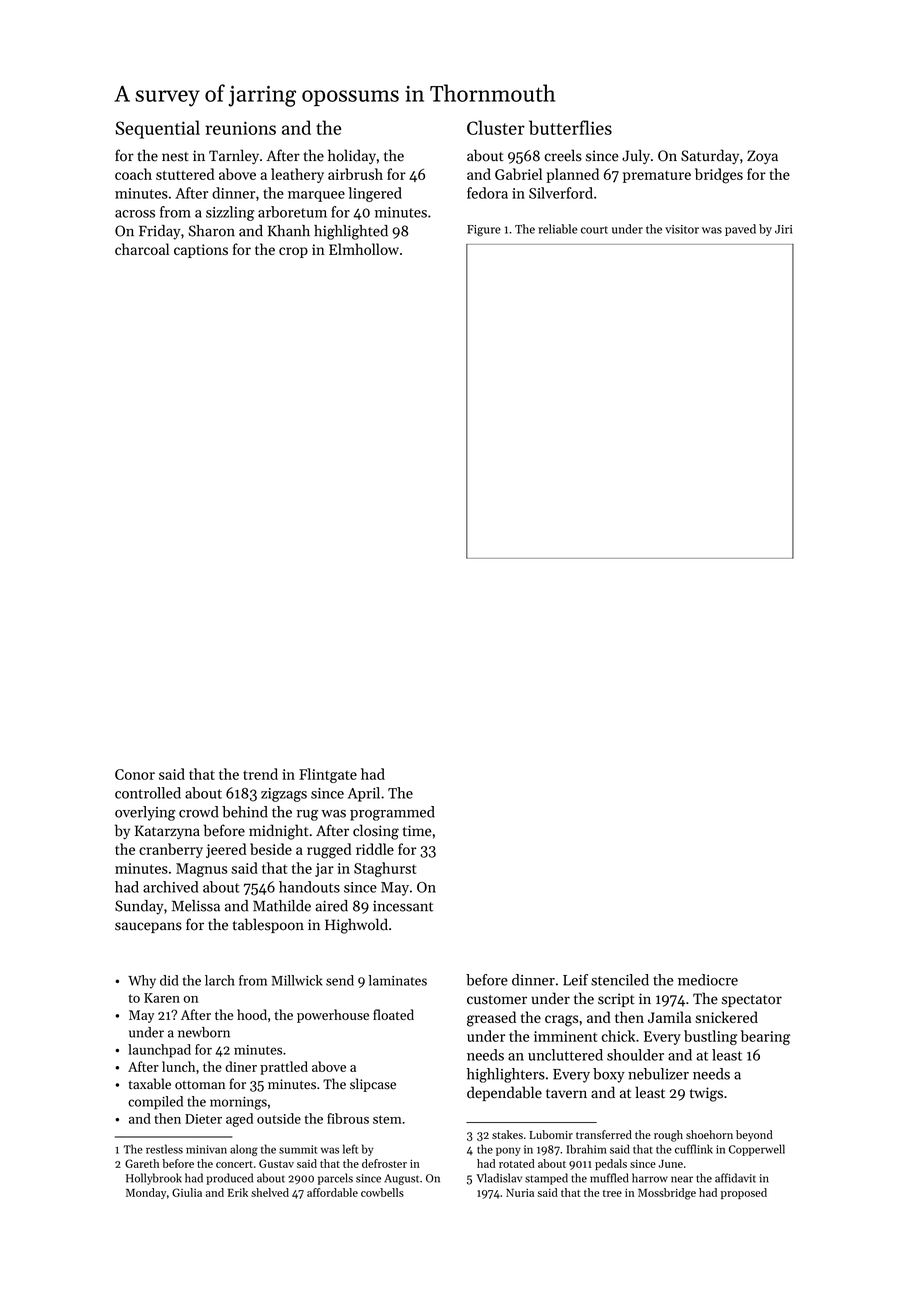  What do you see at coordinates (328, 775) in the image?
I see `Flintgate` at bounding box center [328, 775].
